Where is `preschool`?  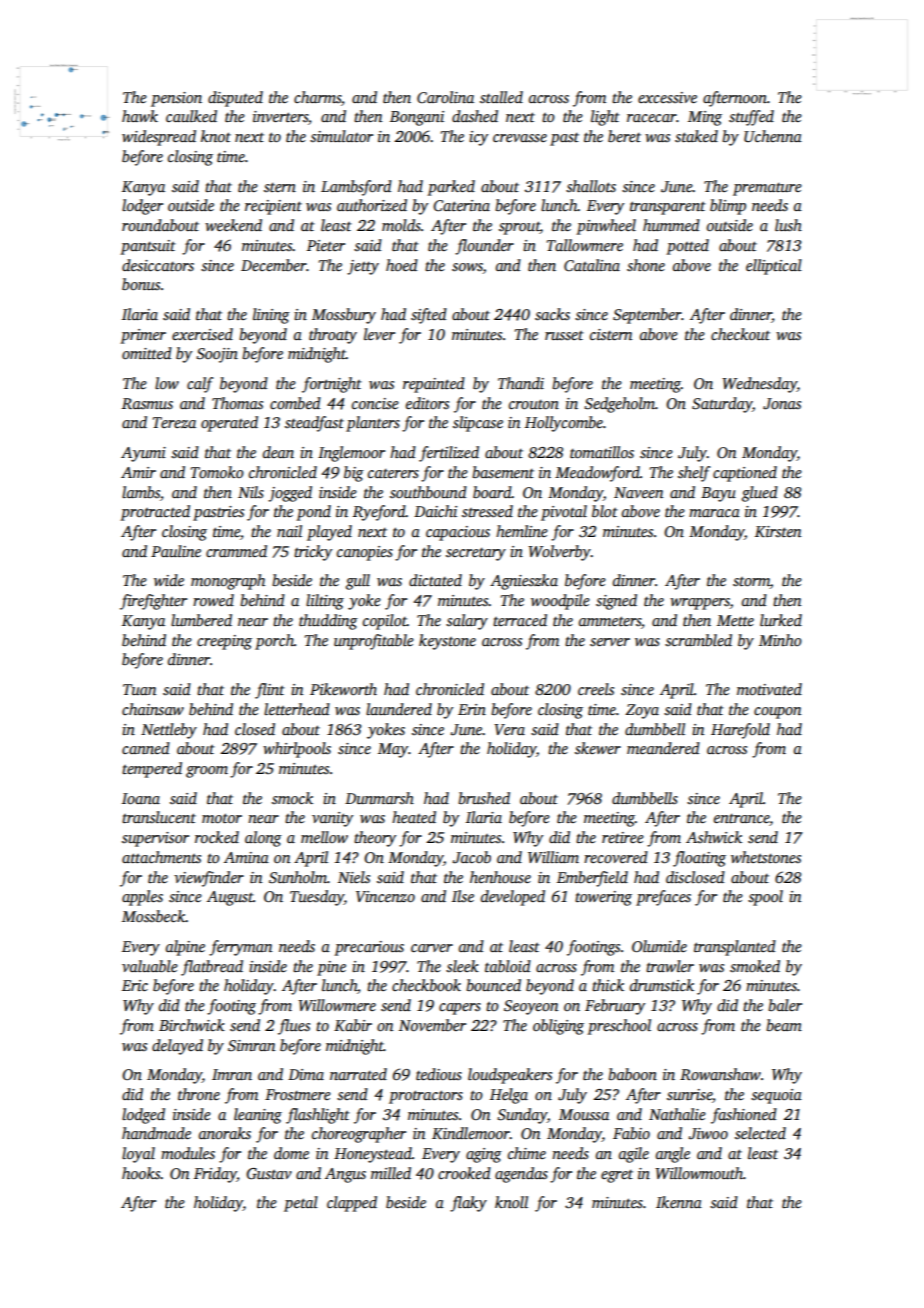 preschool is located at coordinates (619, 1027).
